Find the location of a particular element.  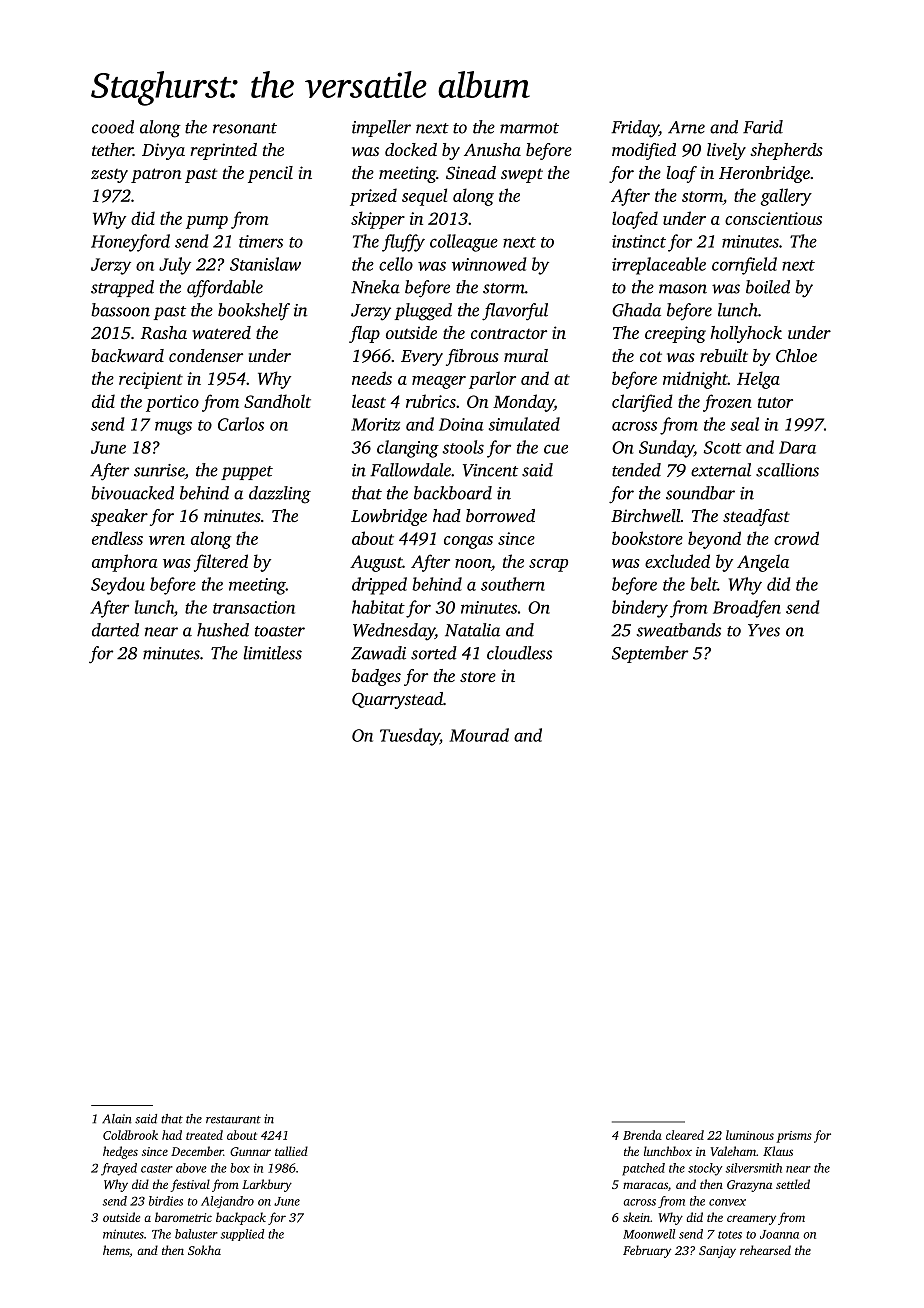

restaurant is located at coordinates (233, 1120).
